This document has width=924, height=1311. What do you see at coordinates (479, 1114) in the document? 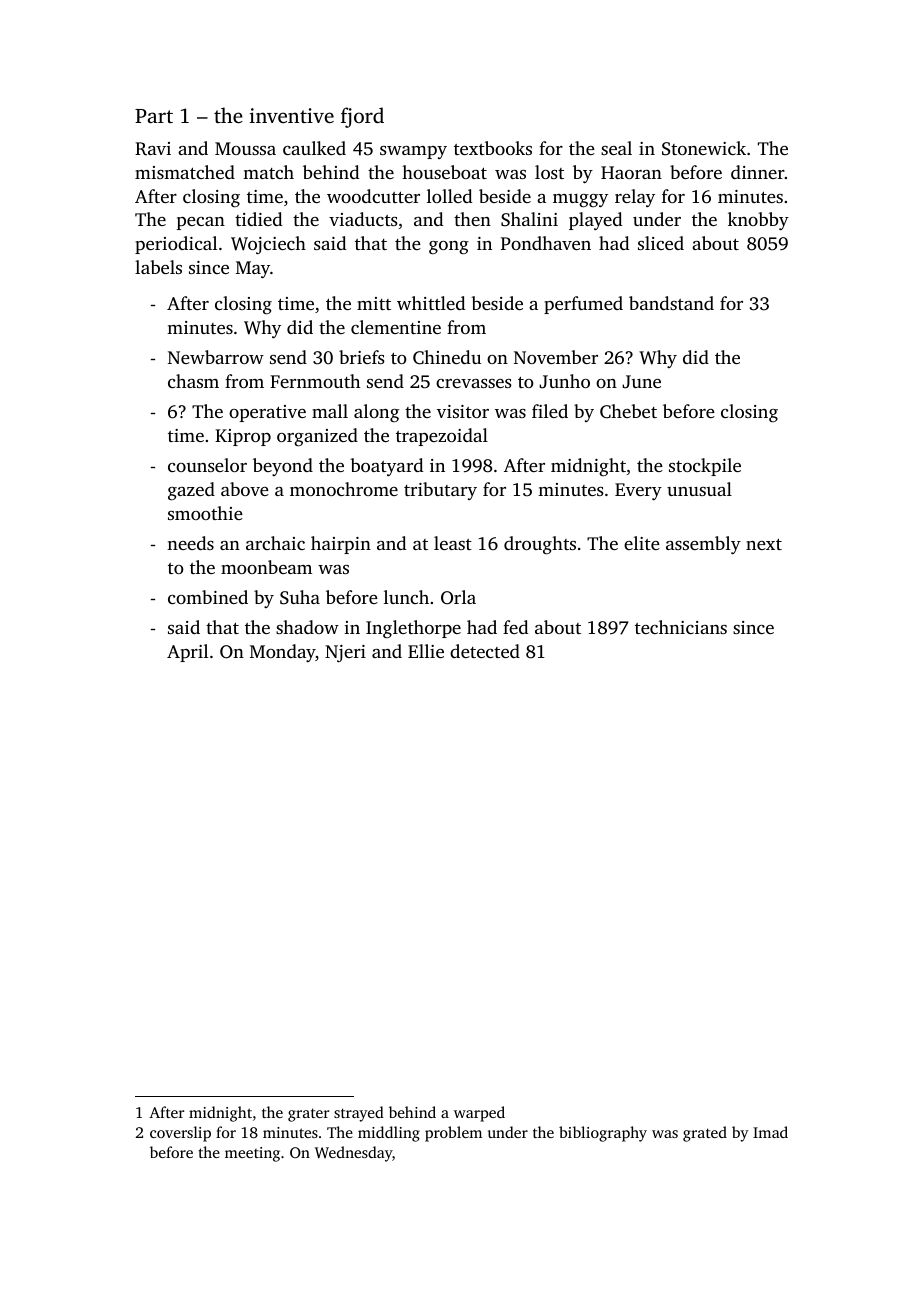
I see `warped` at bounding box center [479, 1114].
